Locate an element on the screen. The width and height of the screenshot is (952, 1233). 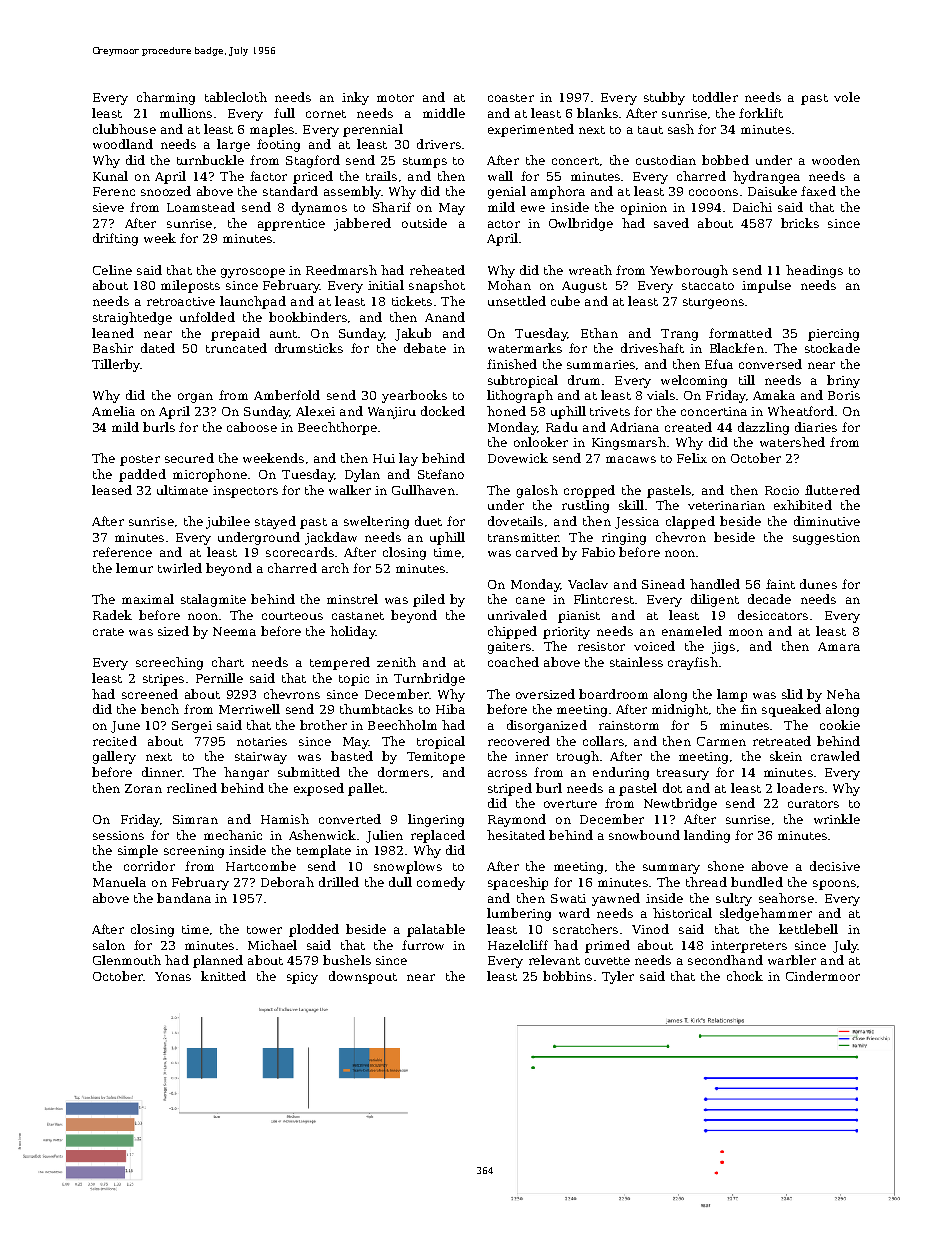
stalagmite is located at coordinates (213, 600).
